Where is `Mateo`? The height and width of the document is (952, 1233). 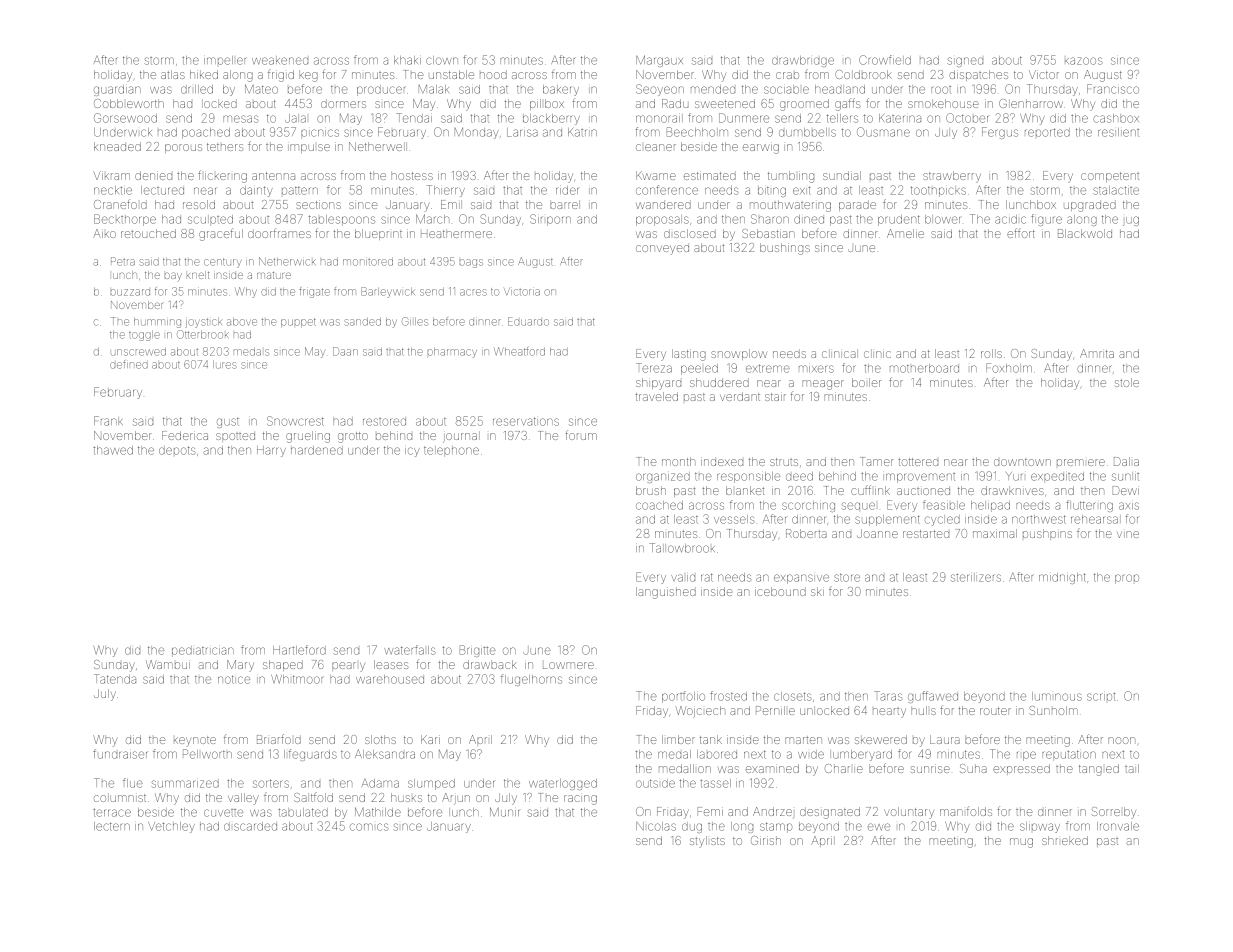 Mateo is located at coordinates (261, 89).
